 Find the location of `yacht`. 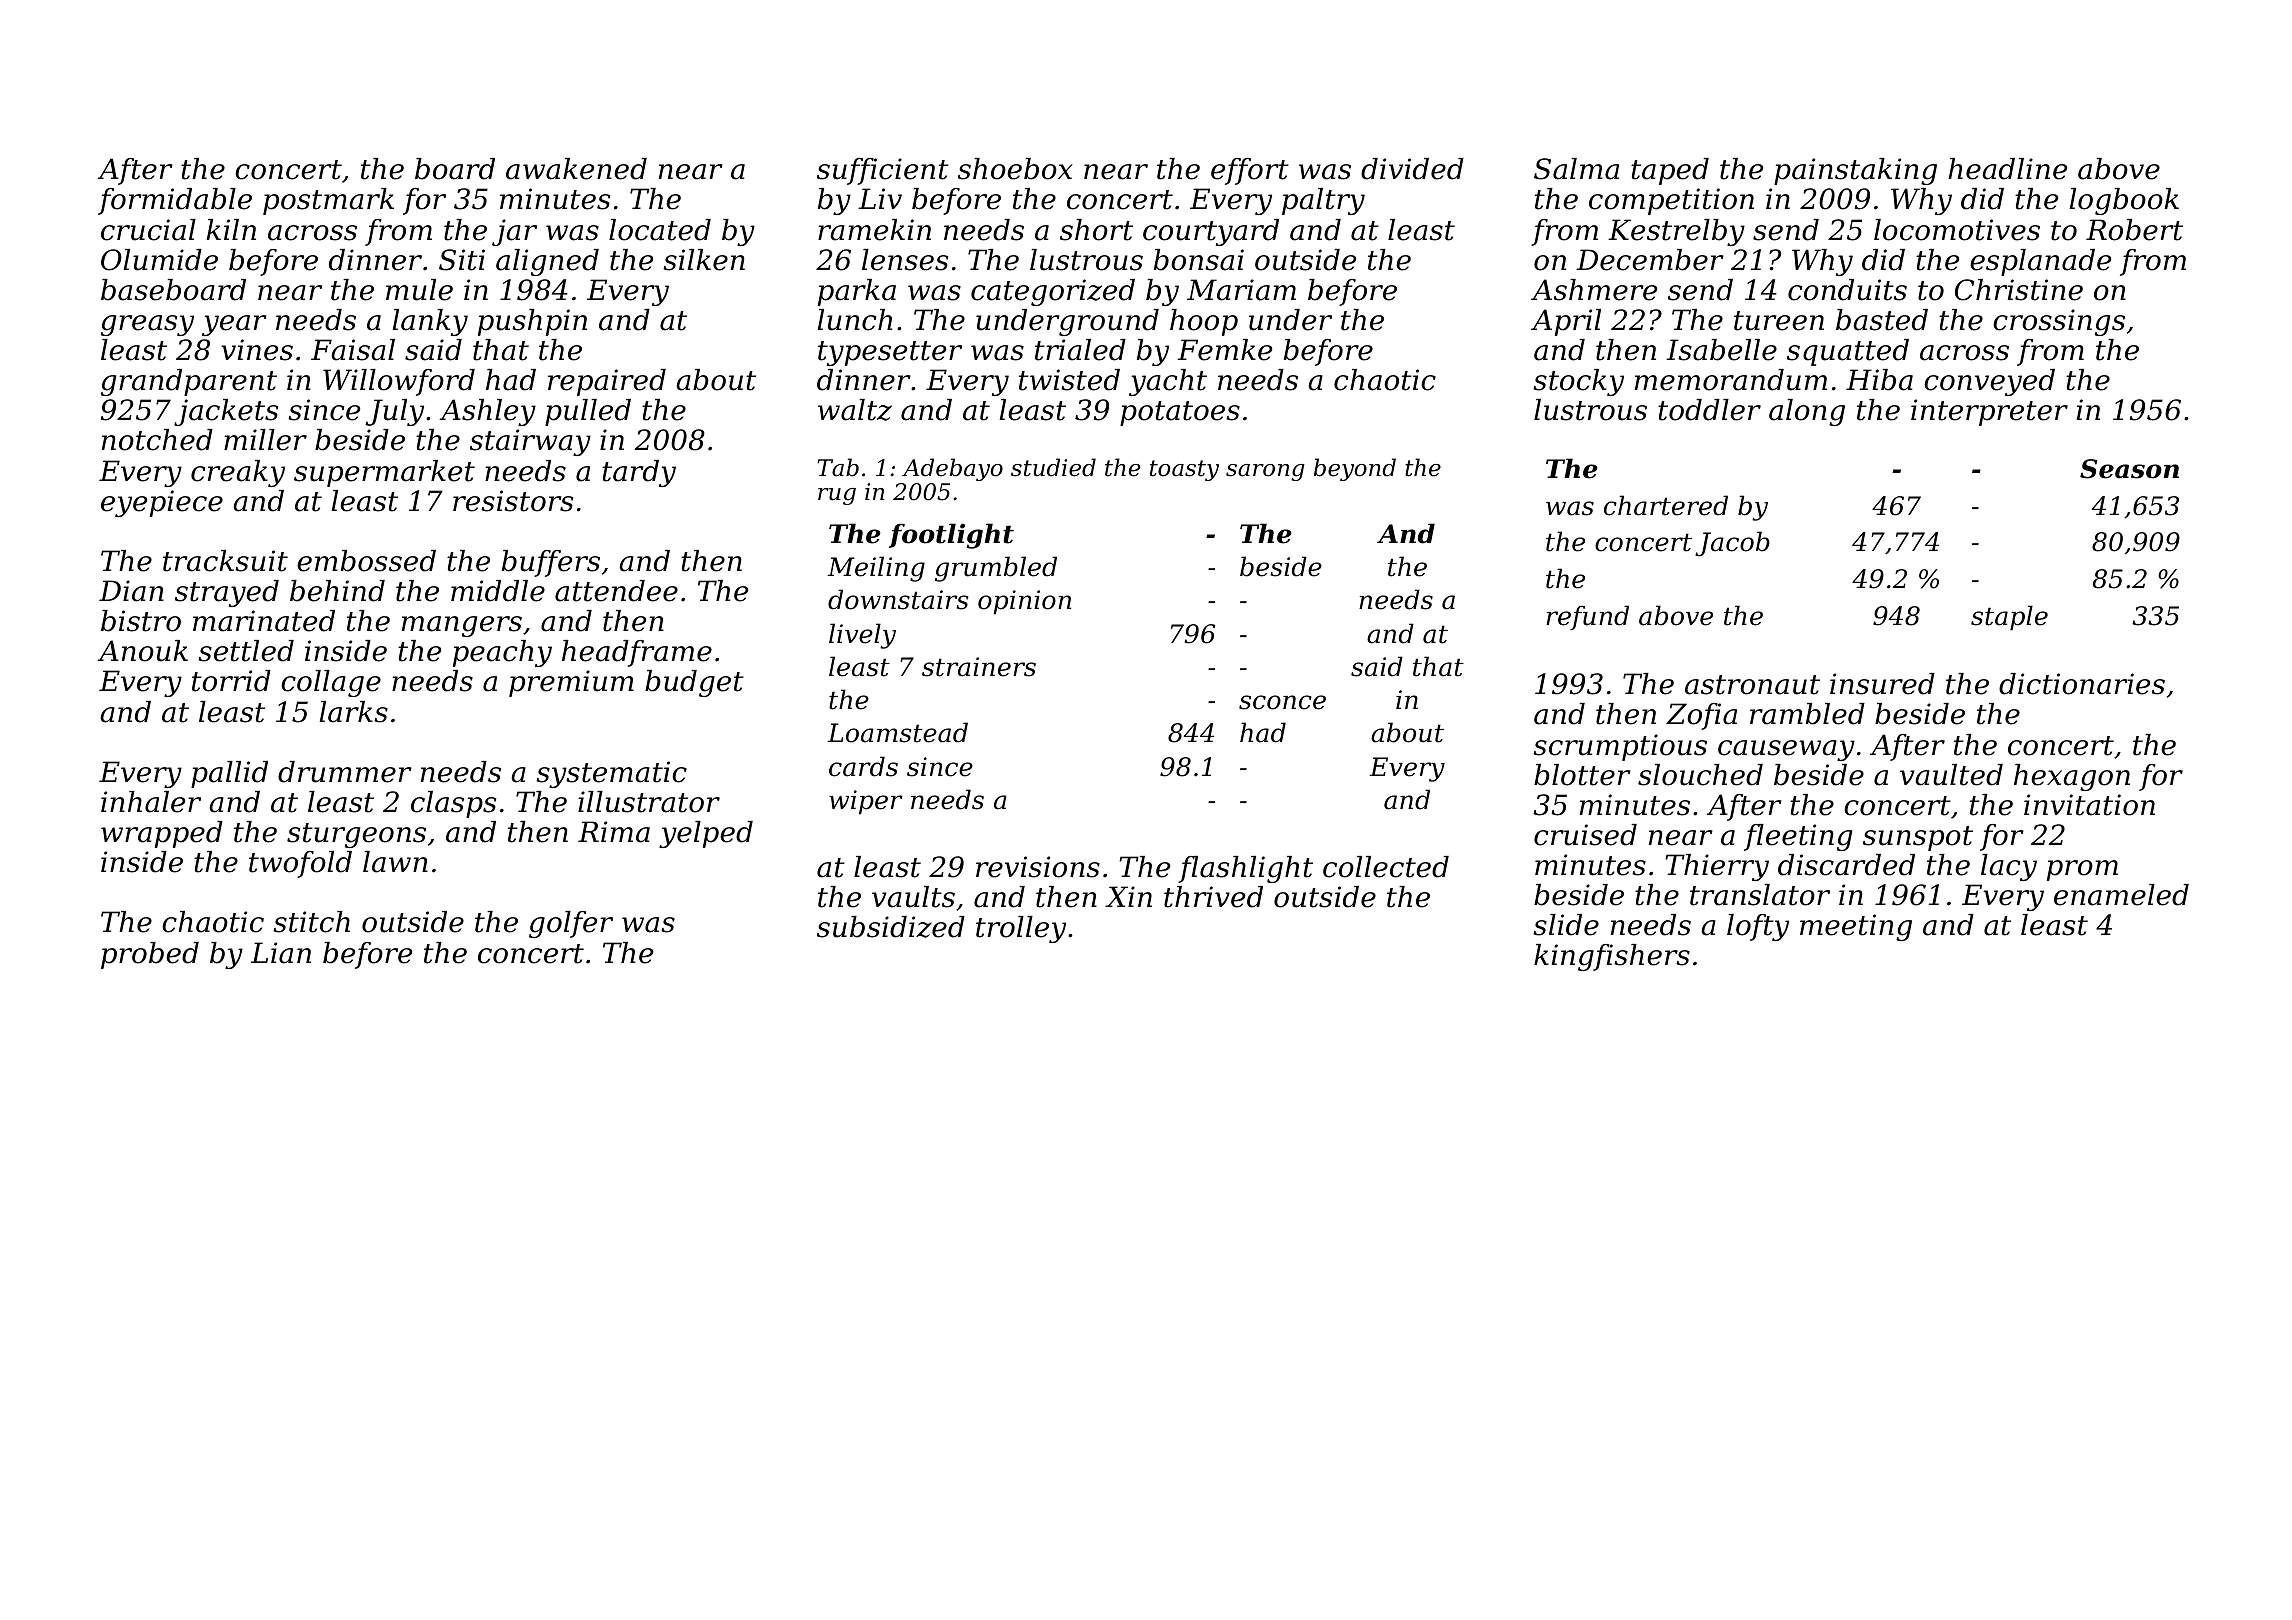

yacht is located at coordinates (1168, 382).
